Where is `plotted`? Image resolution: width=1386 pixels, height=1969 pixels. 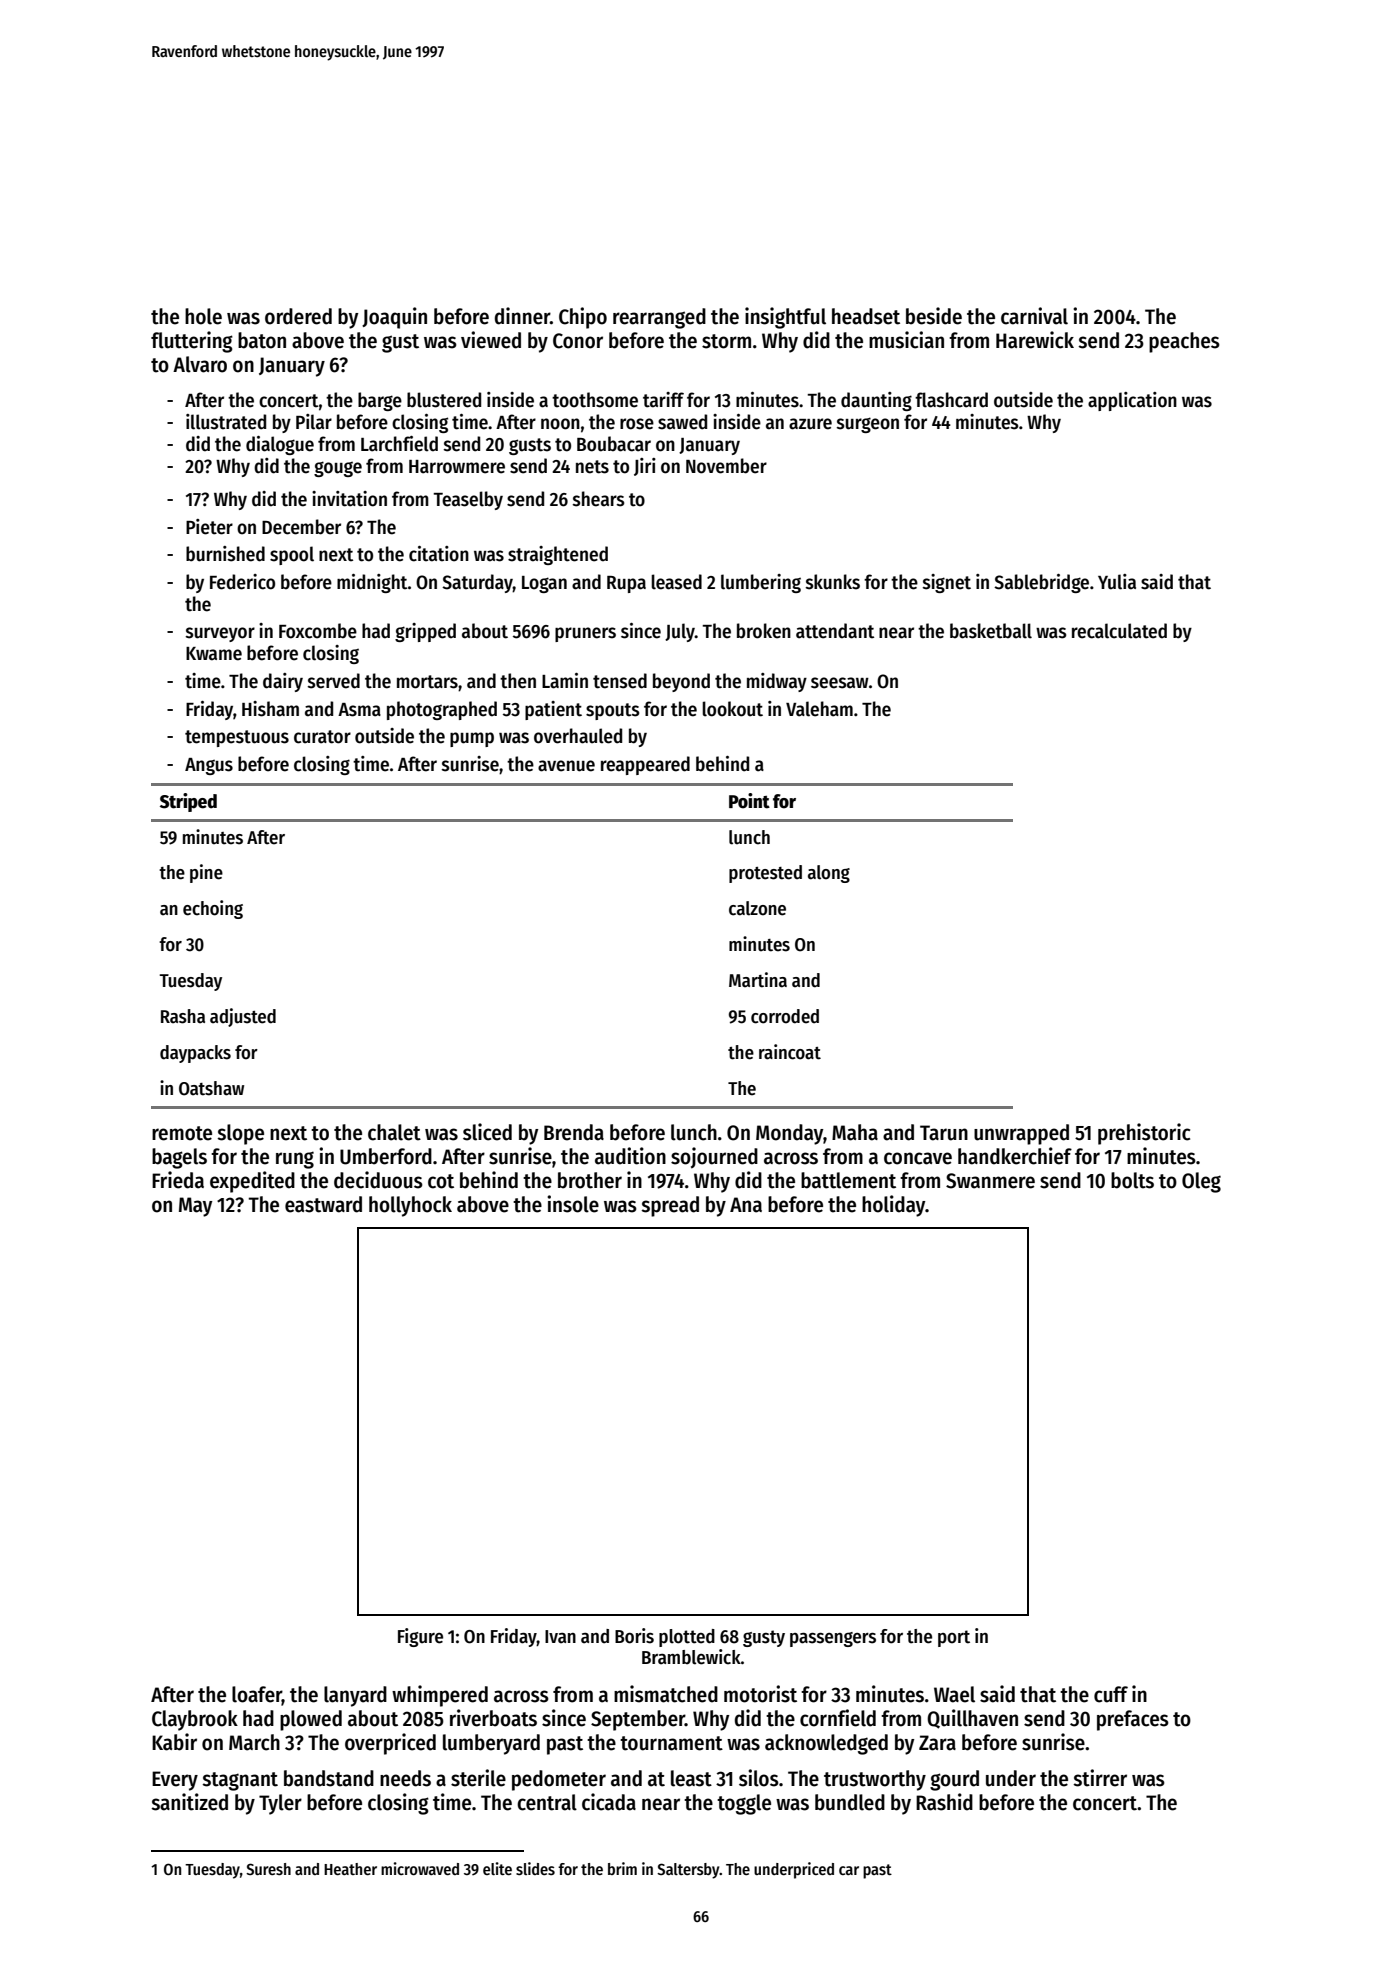 plotted is located at coordinates (687, 1638).
